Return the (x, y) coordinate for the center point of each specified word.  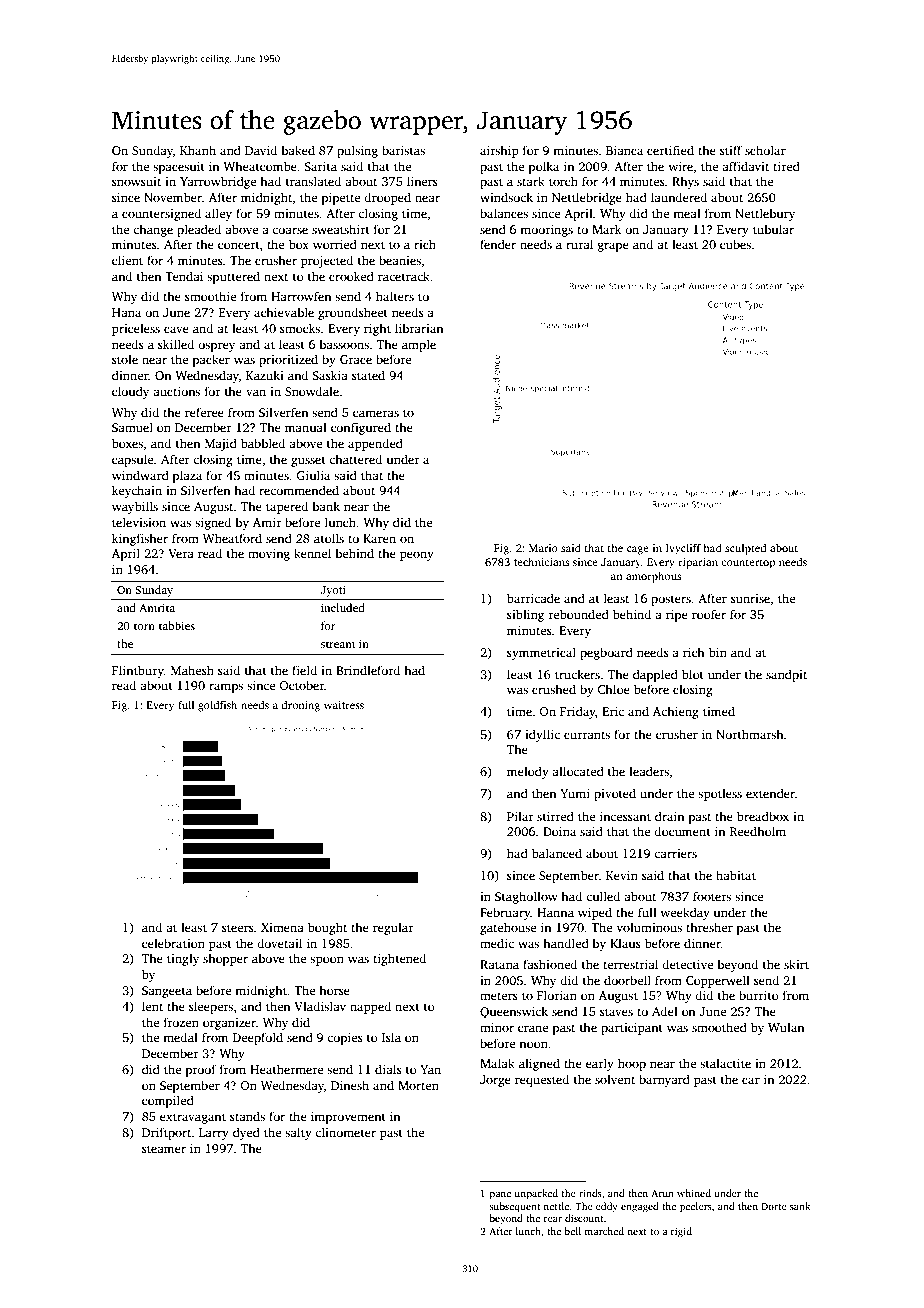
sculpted (745, 549)
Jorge (495, 1081)
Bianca (624, 150)
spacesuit (179, 168)
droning (300, 706)
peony (417, 556)
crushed (554, 689)
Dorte (774, 1206)
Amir (267, 522)
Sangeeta (167, 992)
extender (770, 793)
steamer (164, 1149)
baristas (403, 150)
